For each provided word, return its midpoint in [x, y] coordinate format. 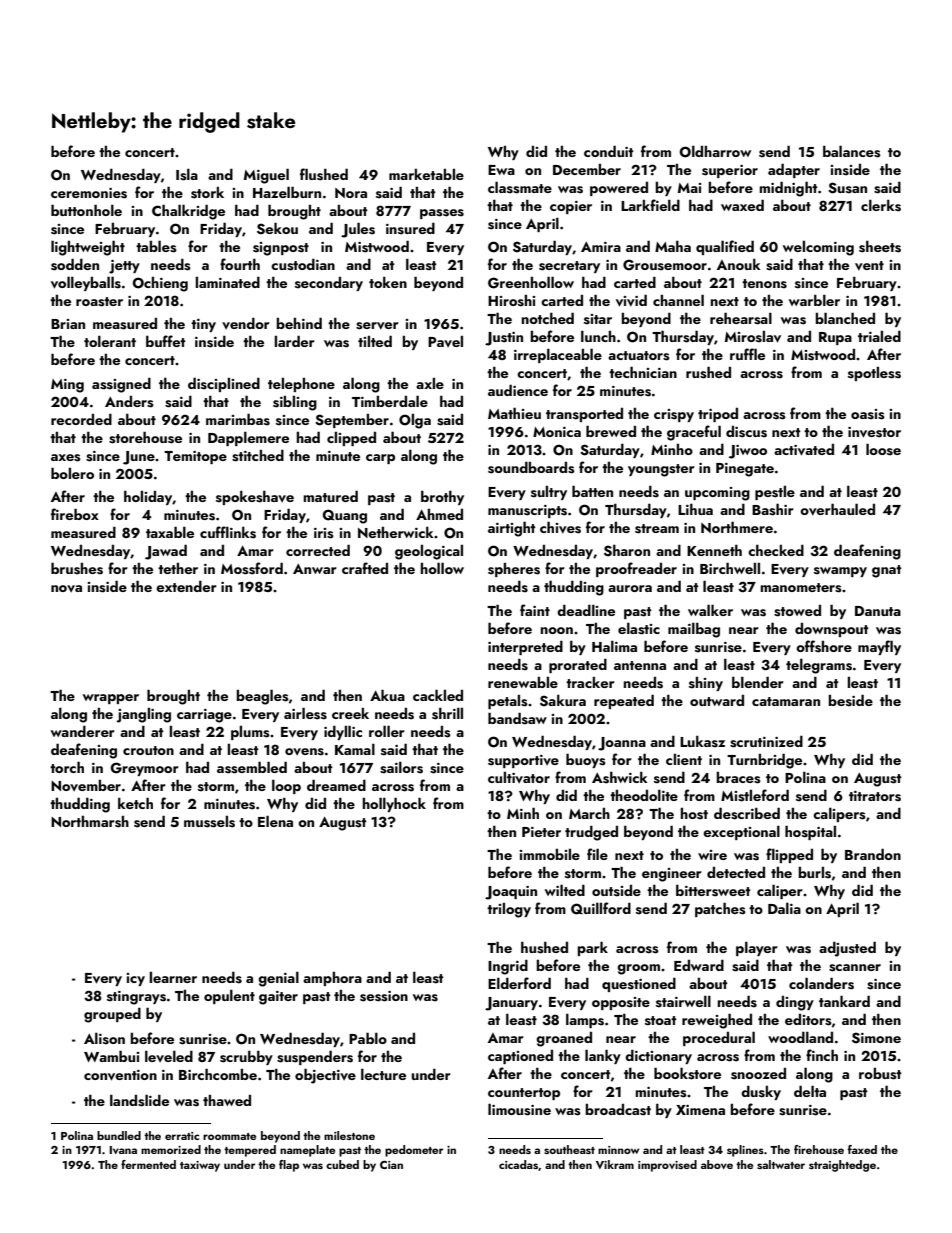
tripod [718, 415]
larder [294, 341]
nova [66, 588]
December [587, 169]
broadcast [618, 1110]
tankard [844, 1001]
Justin [504, 339]
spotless [874, 374]
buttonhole [86, 210]
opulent [229, 996]
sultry [549, 493]
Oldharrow [715, 151]
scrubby [246, 1057]
